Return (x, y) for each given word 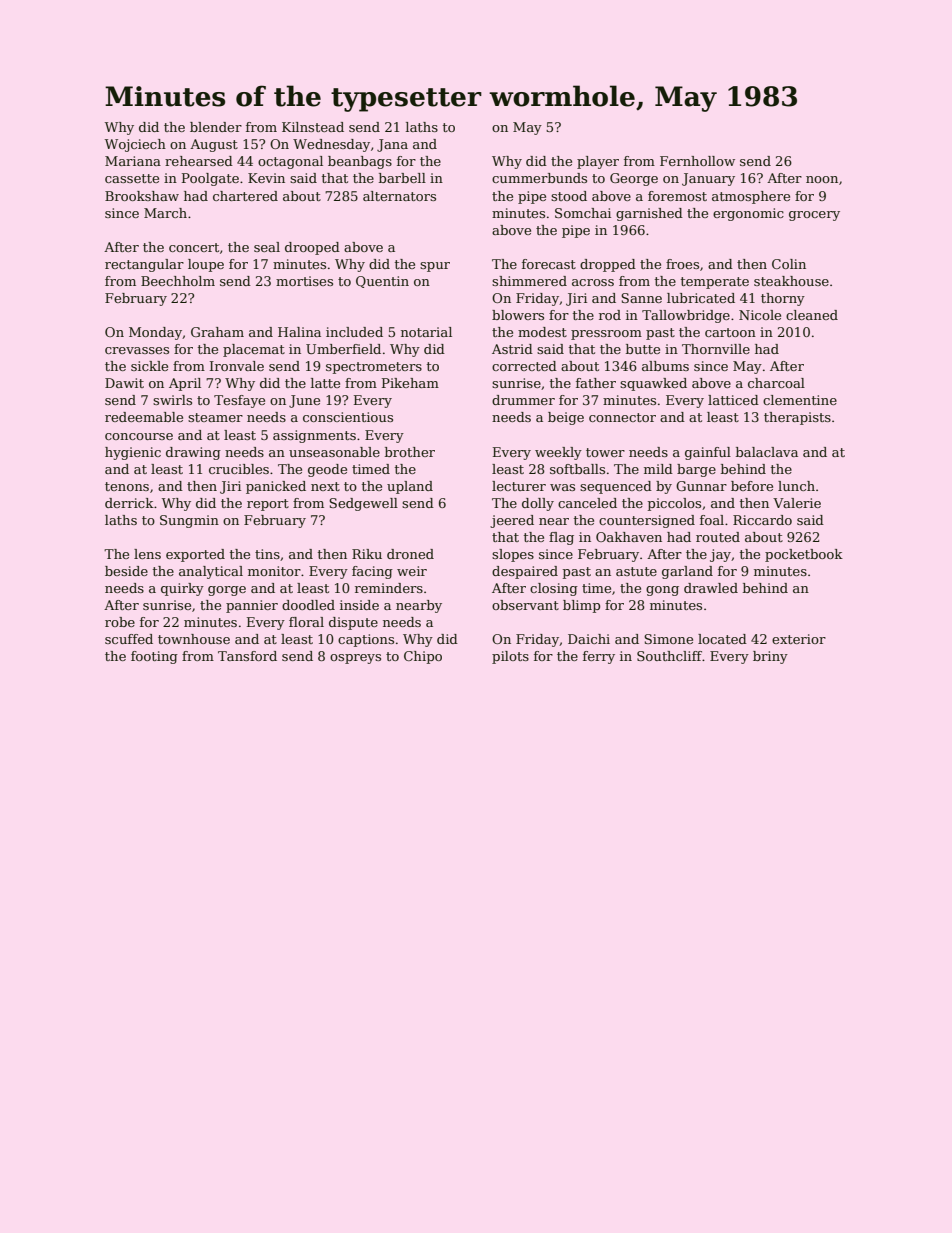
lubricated (701, 298)
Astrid (512, 349)
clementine (800, 400)
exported (195, 555)
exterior (799, 639)
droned (410, 554)
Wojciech (135, 145)
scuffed (129, 639)
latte (325, 383)
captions (366, 640)
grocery (814, 216)
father (596, 383)
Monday (155, 333)
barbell (402, 178)
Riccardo (762, 520)
